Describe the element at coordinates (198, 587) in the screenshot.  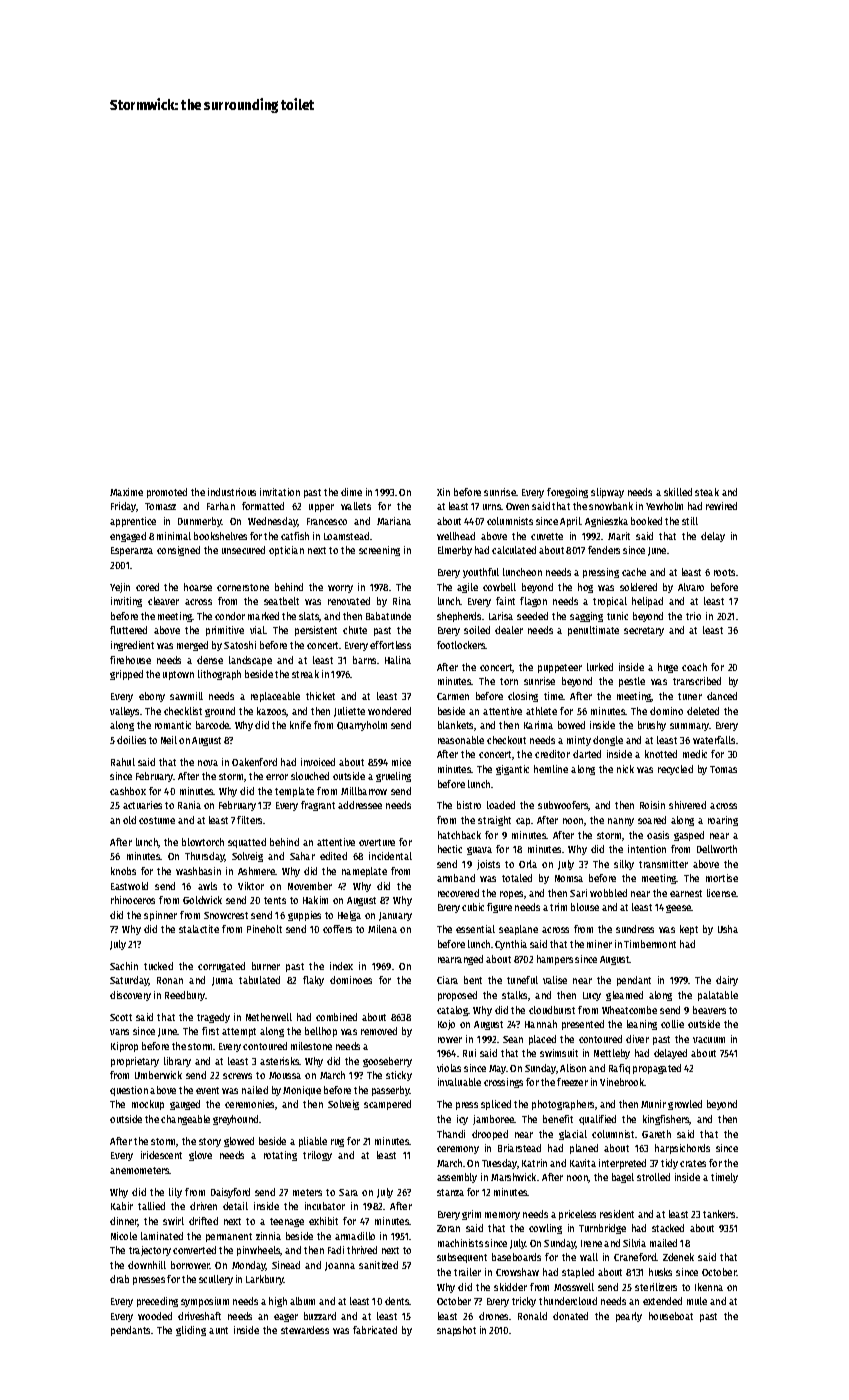
I see `hoarse` at that location.
